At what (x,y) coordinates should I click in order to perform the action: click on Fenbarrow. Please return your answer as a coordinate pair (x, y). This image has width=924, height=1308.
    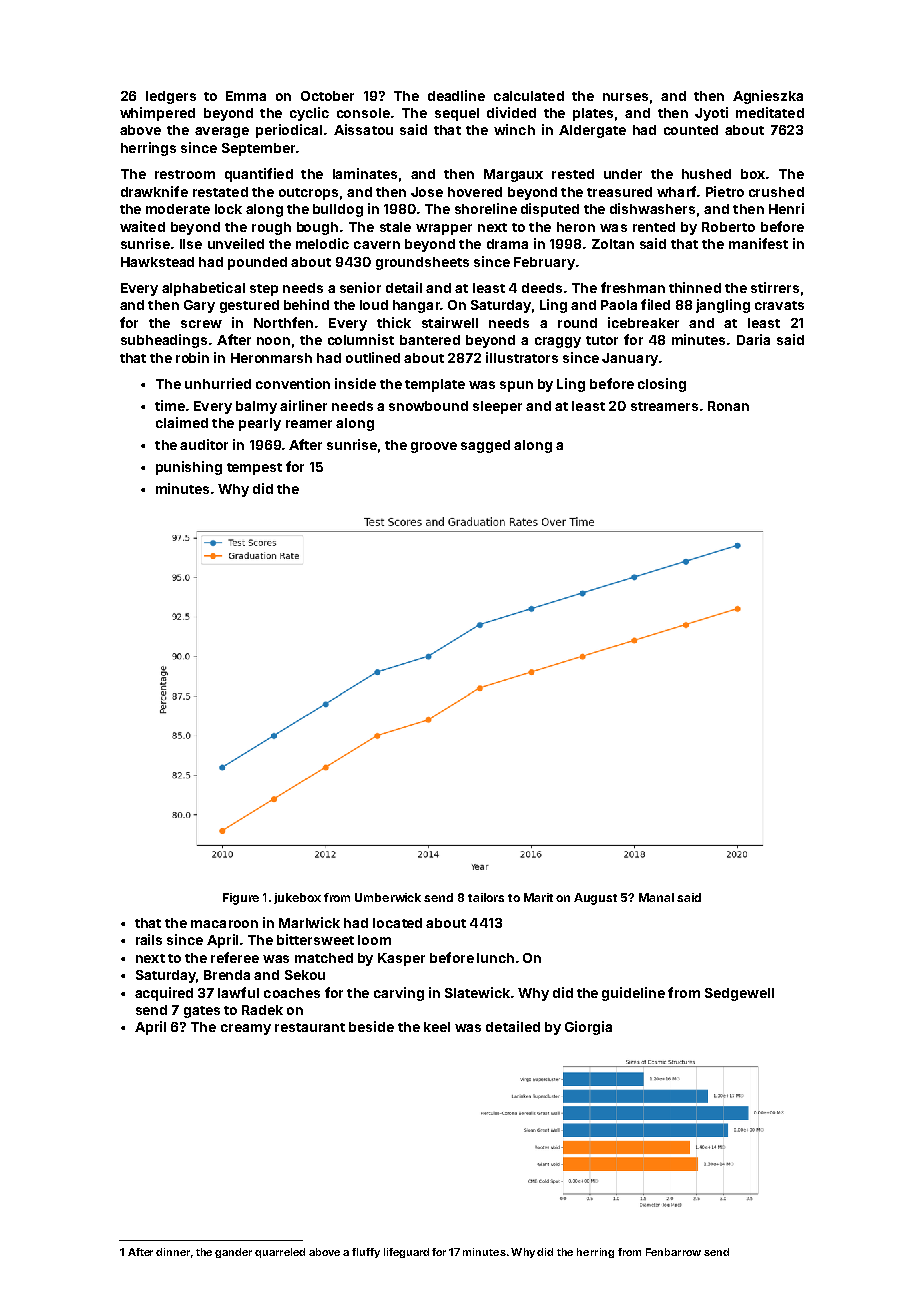
    Looking at the image, I should click on (673, 1252).
